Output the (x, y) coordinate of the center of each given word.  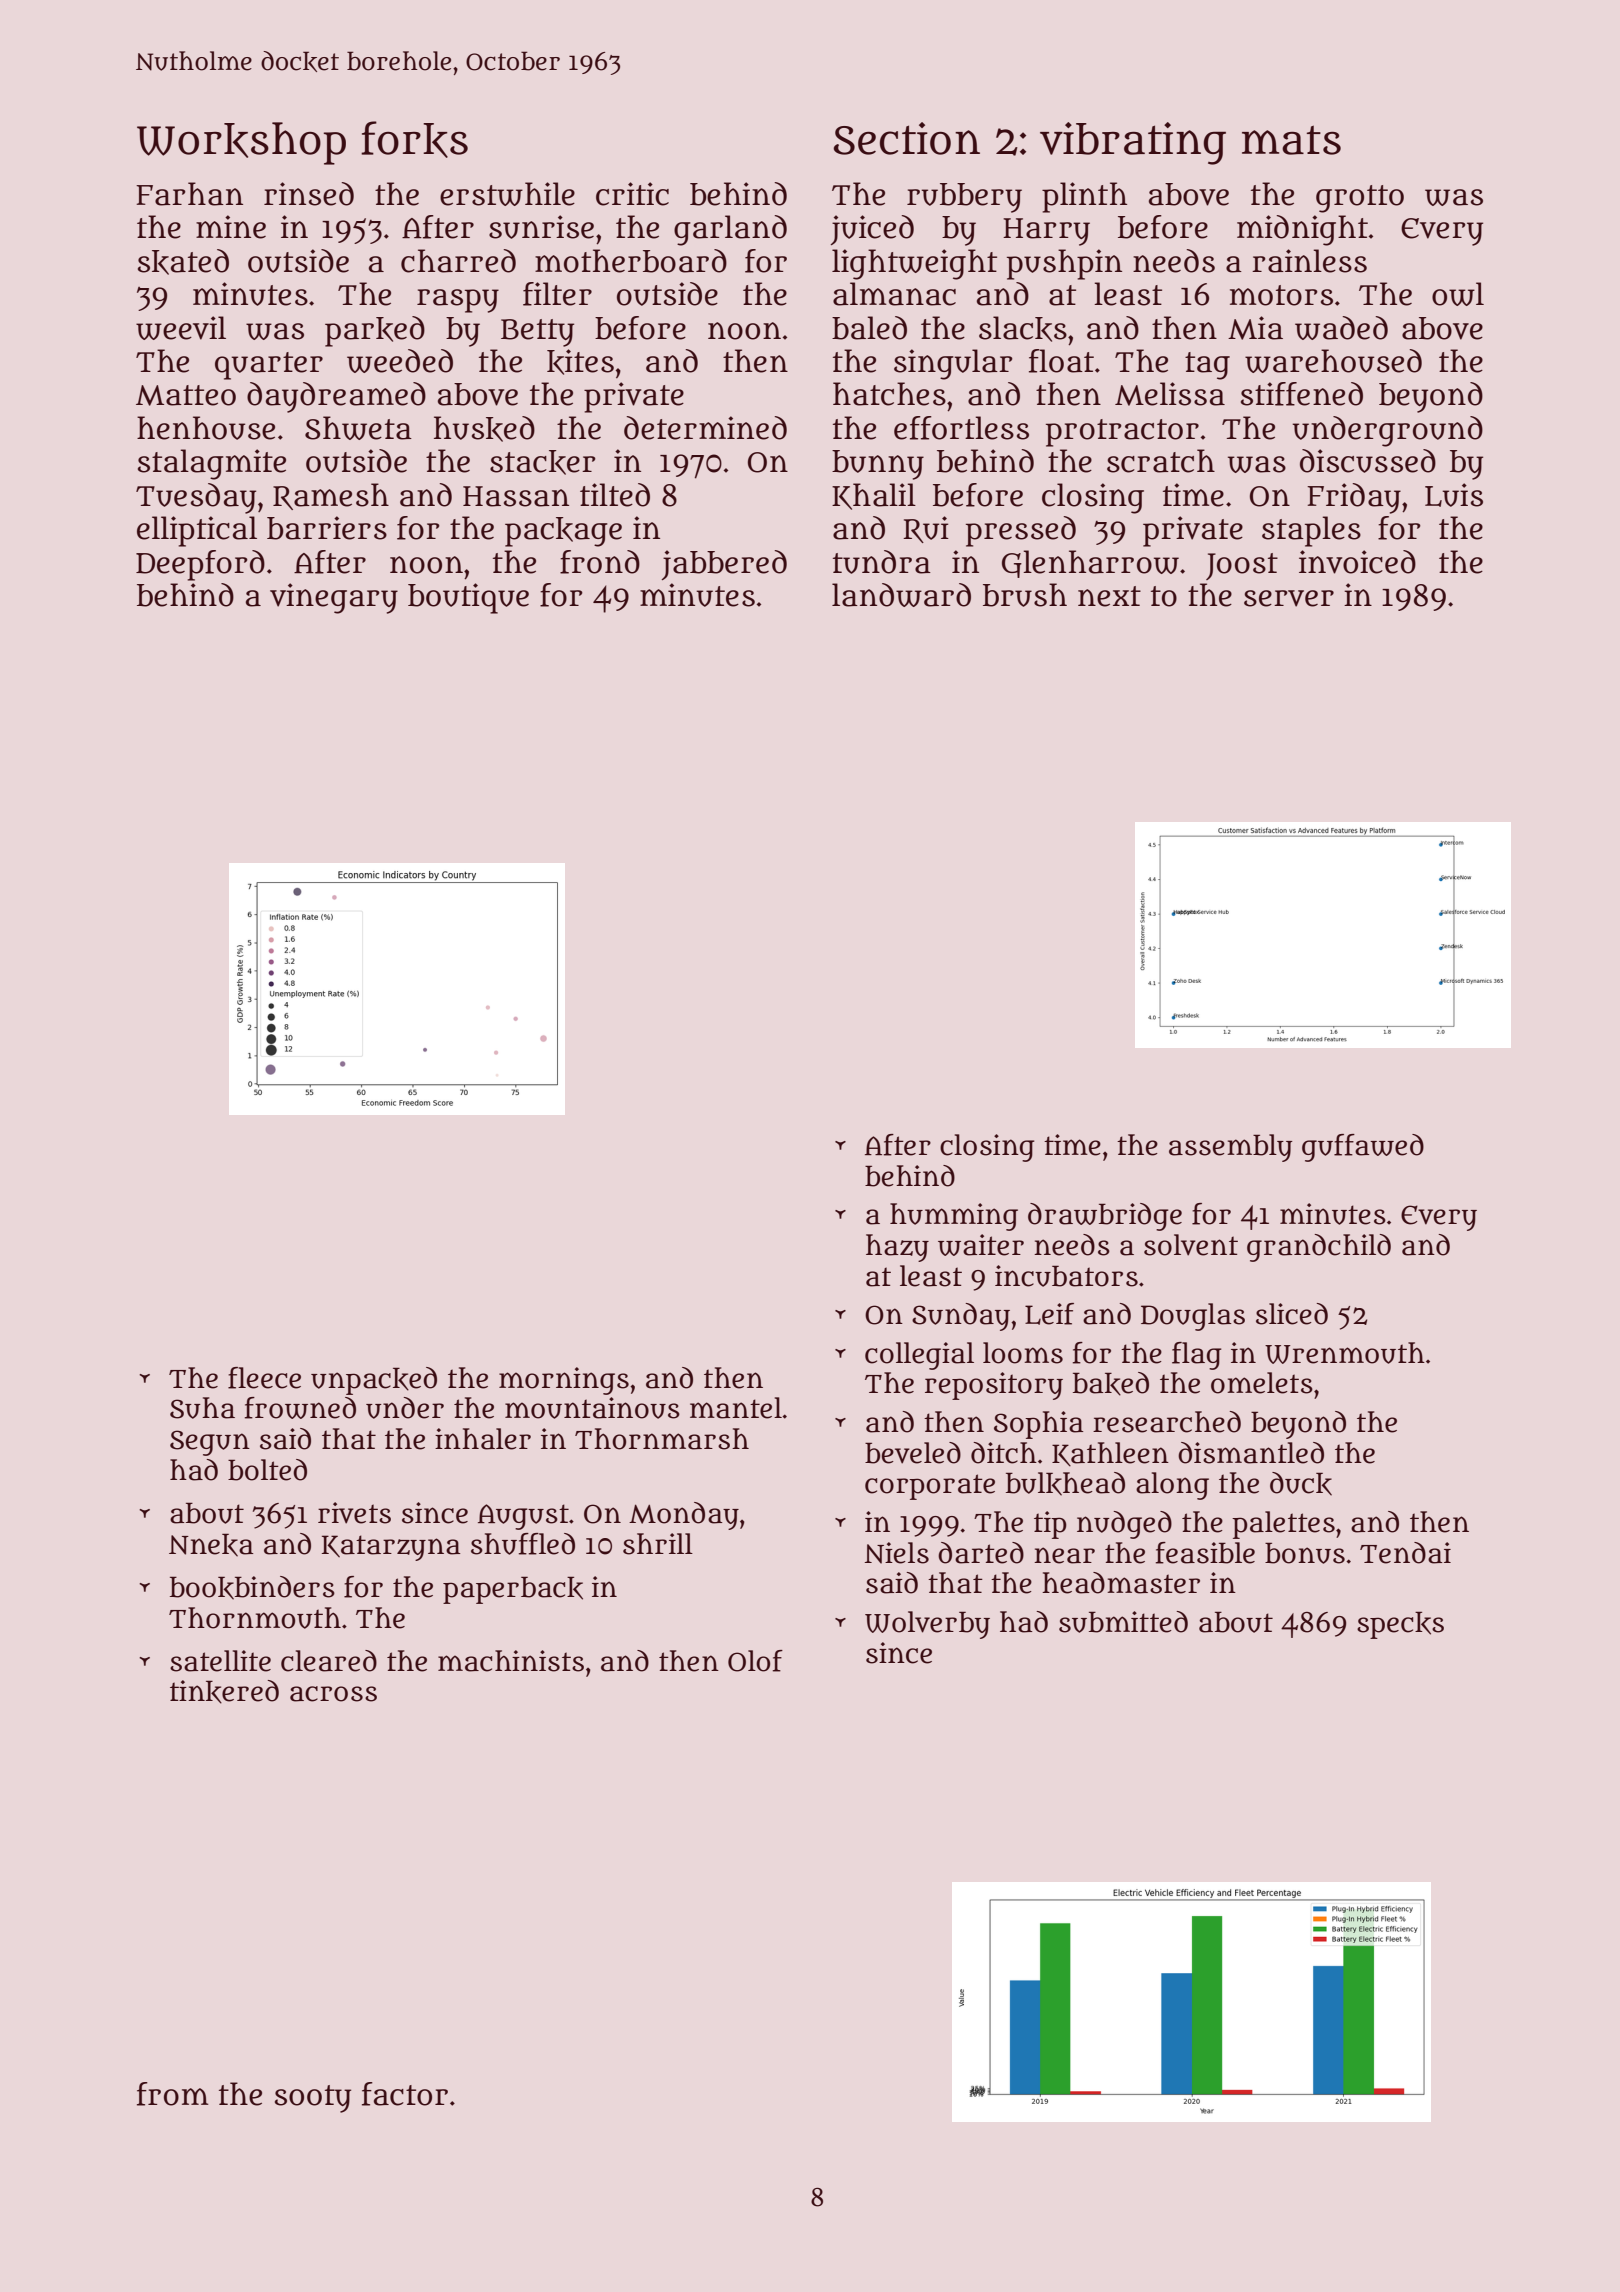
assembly (1230, 1148)
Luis (1454, 495)
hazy (897, 1248)
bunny (878, 465)
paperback (513, 1590)
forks (414, 139)
